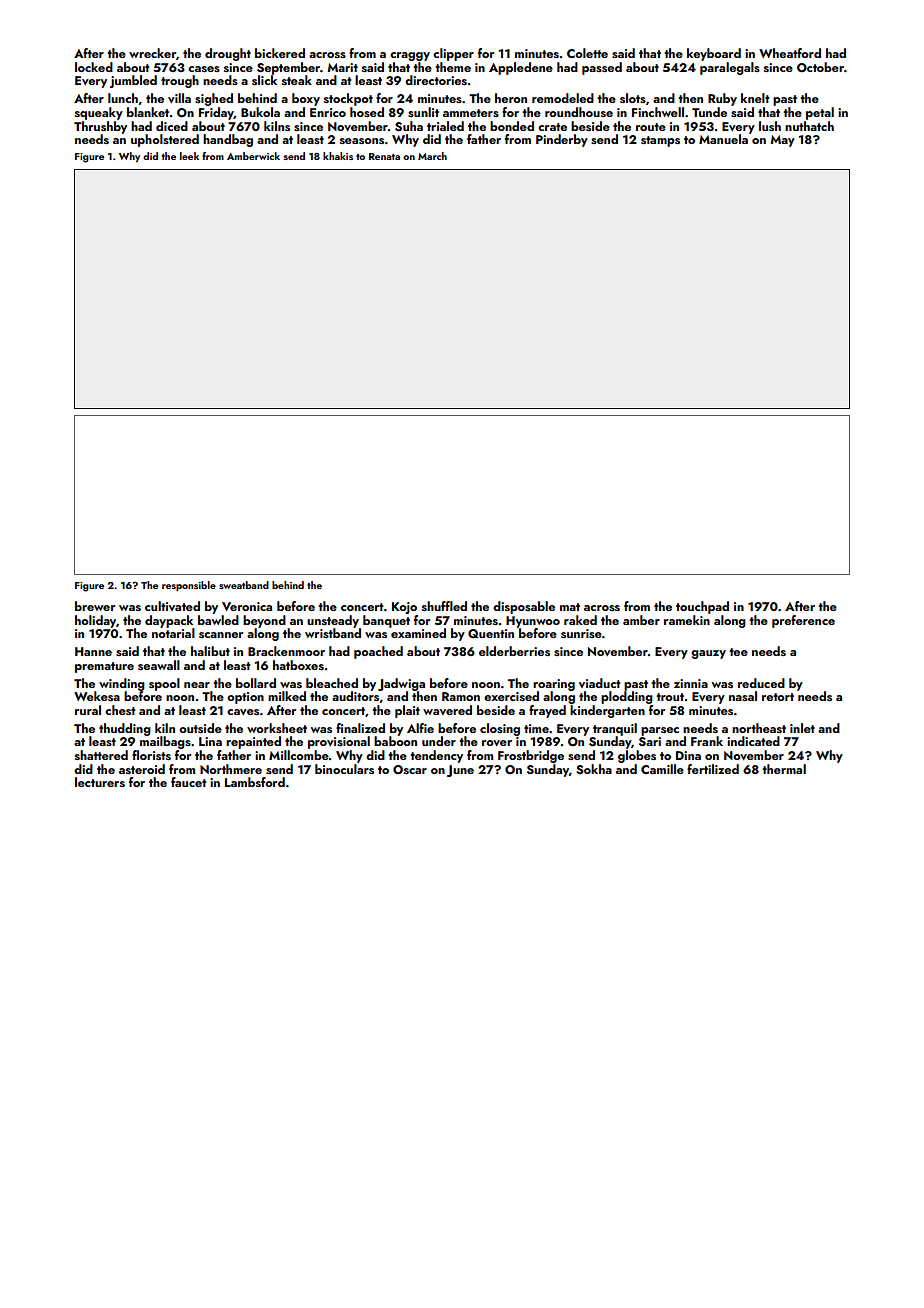  Describe the element at coordinates (200, 728) in the screenshot. I see `outside` at that location.
